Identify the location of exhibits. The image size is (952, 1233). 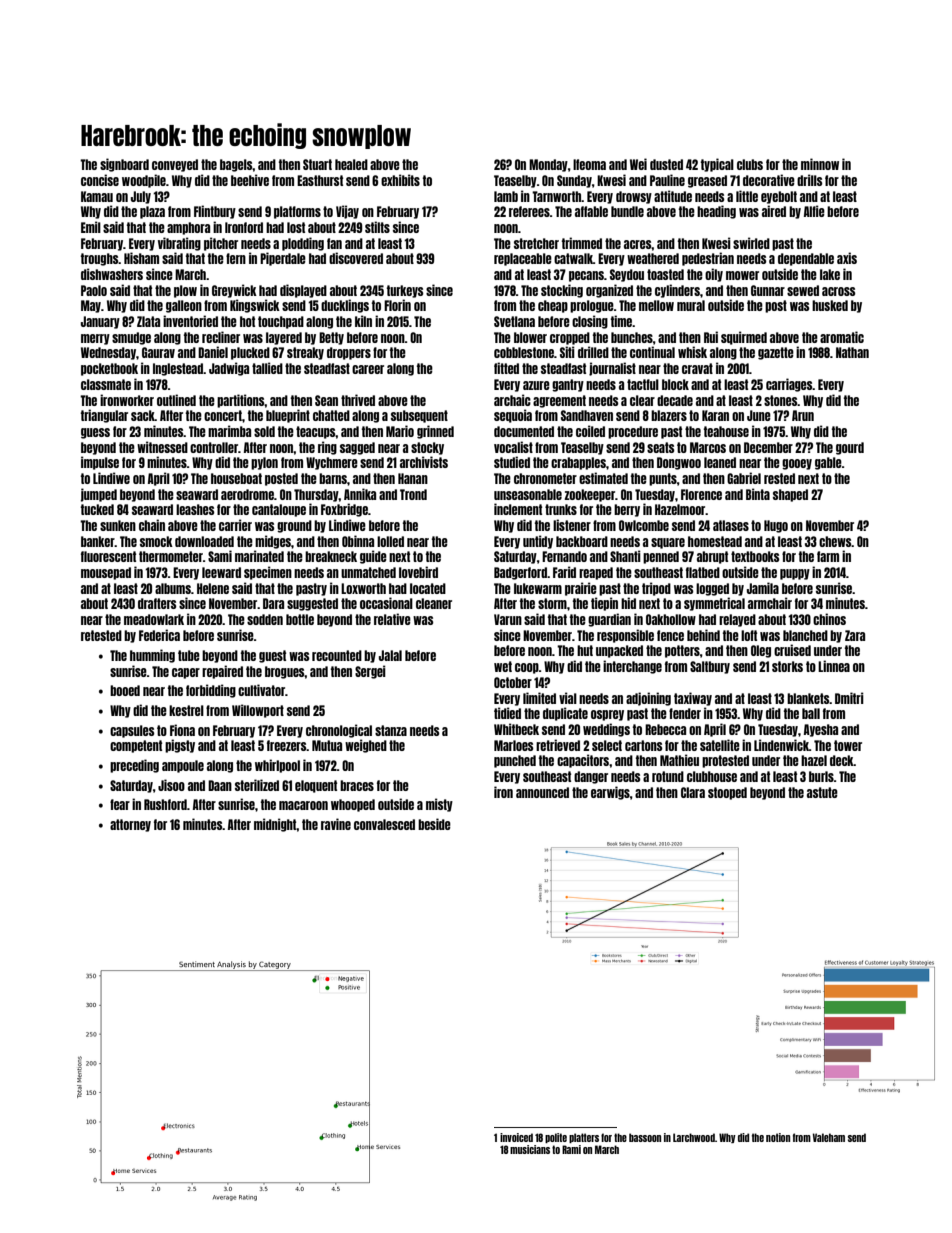
(400, 180).
